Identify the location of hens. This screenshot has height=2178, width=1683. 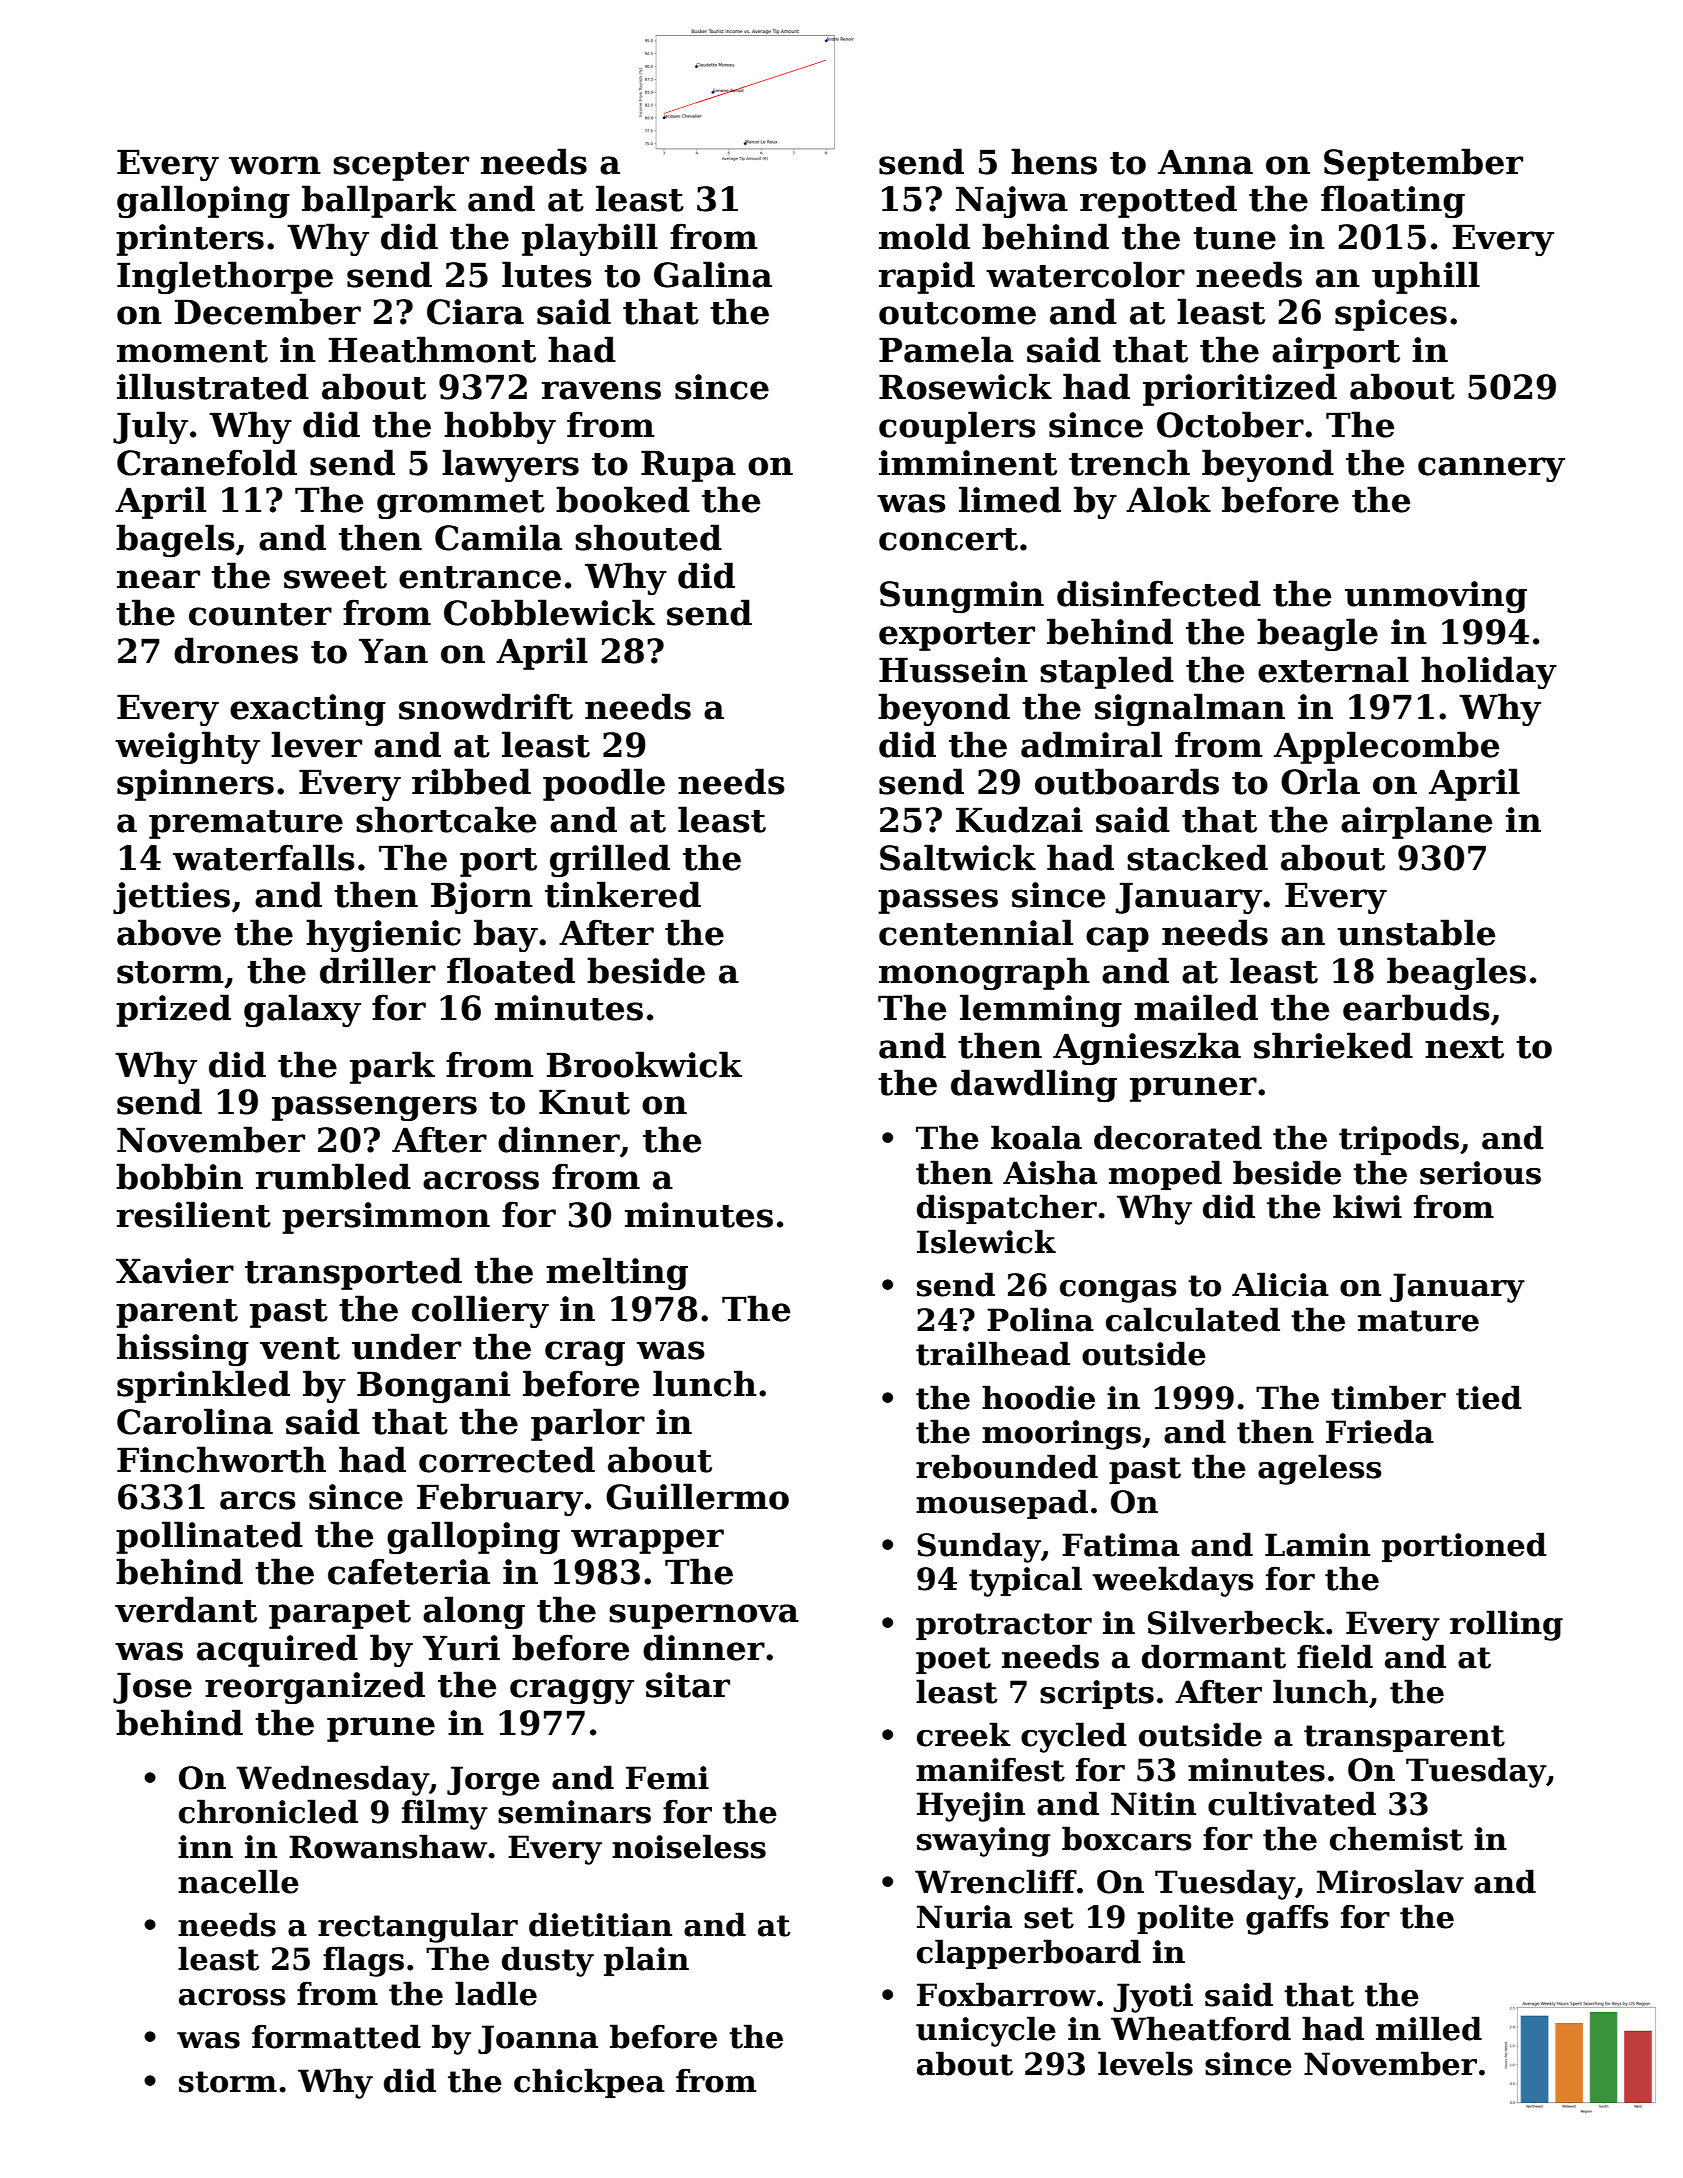
(1054, 161).
